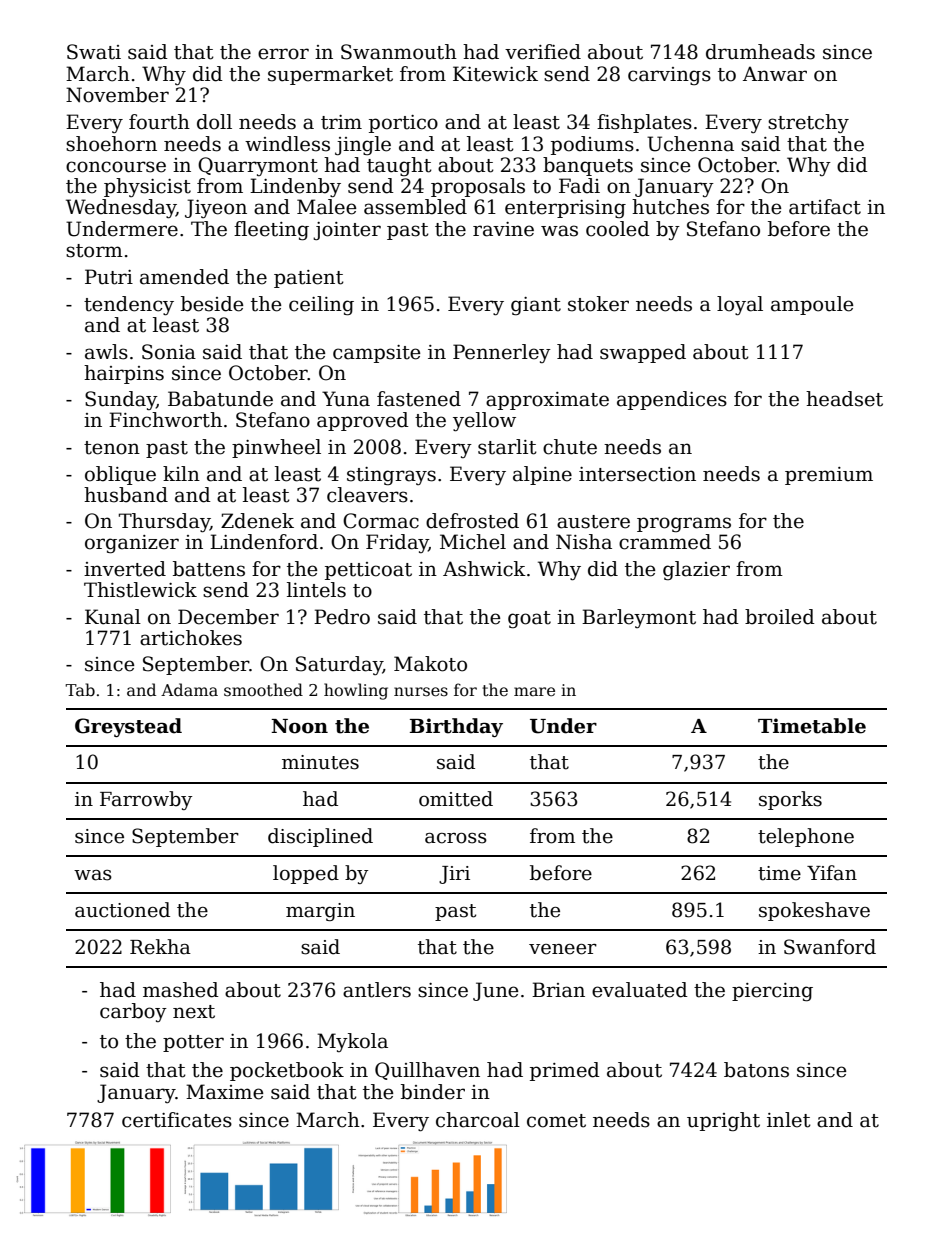 Image resolution: width=952 pixels, height=1233 pixels. Describe the element at coordinates (740, 306) in the screenshot. I see `loyal` at that location.
